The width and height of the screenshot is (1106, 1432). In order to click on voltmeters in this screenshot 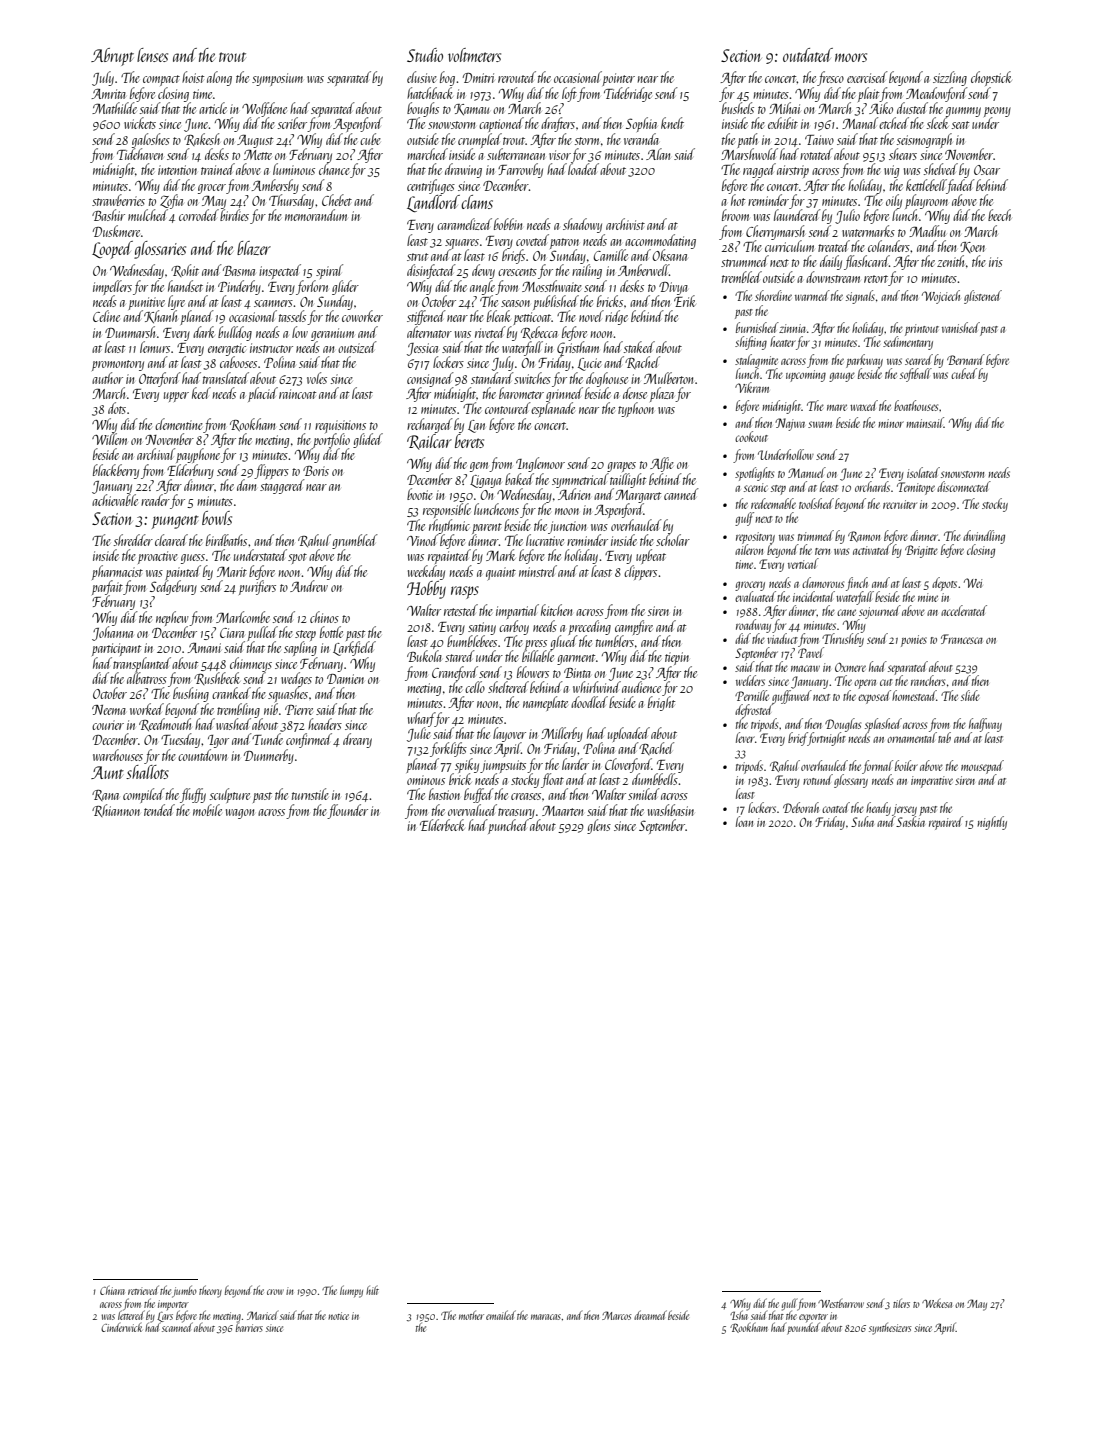, I will do `click(474, 55)`.
